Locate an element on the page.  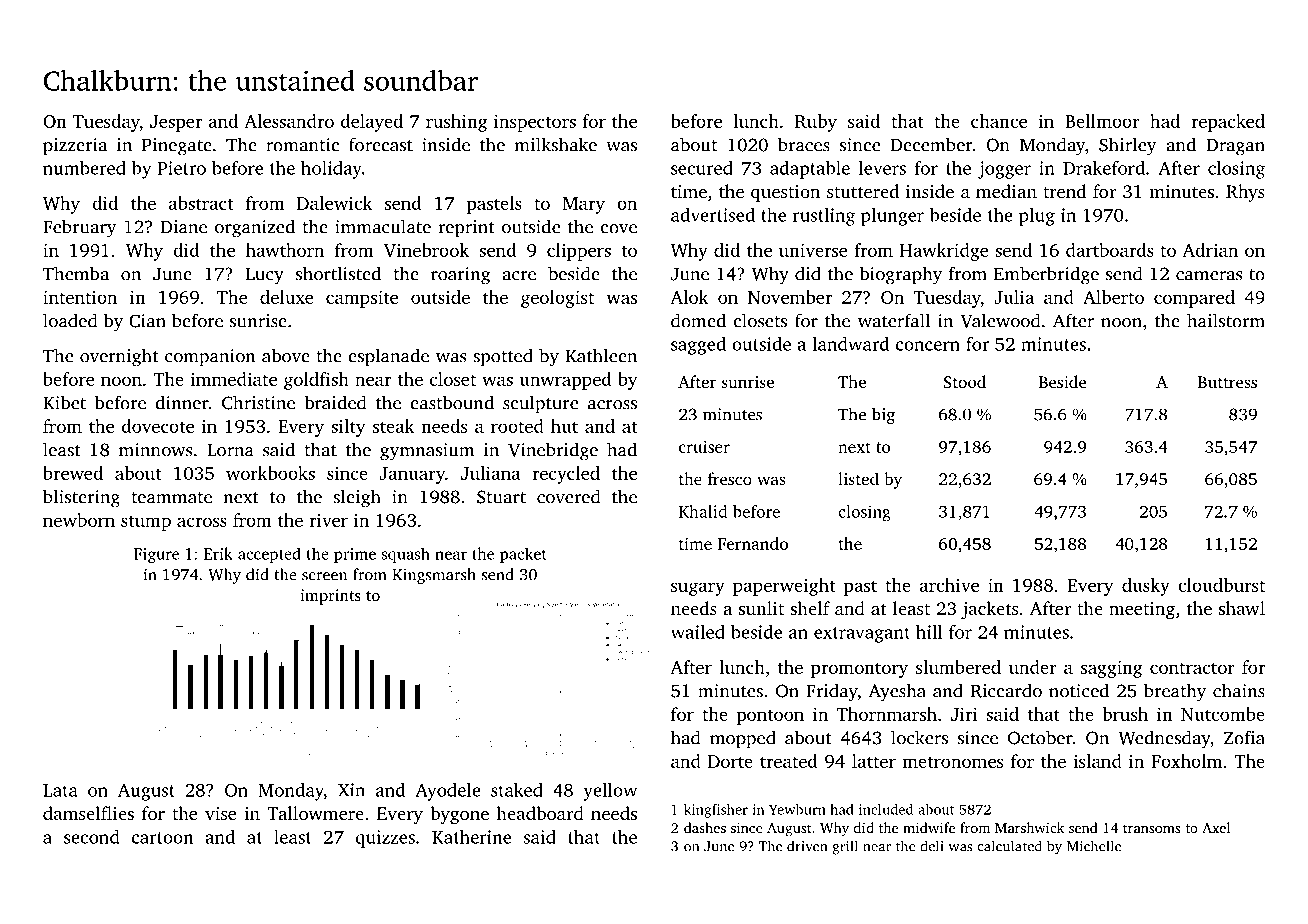
cameras is located at coordinates (1209, 276).
